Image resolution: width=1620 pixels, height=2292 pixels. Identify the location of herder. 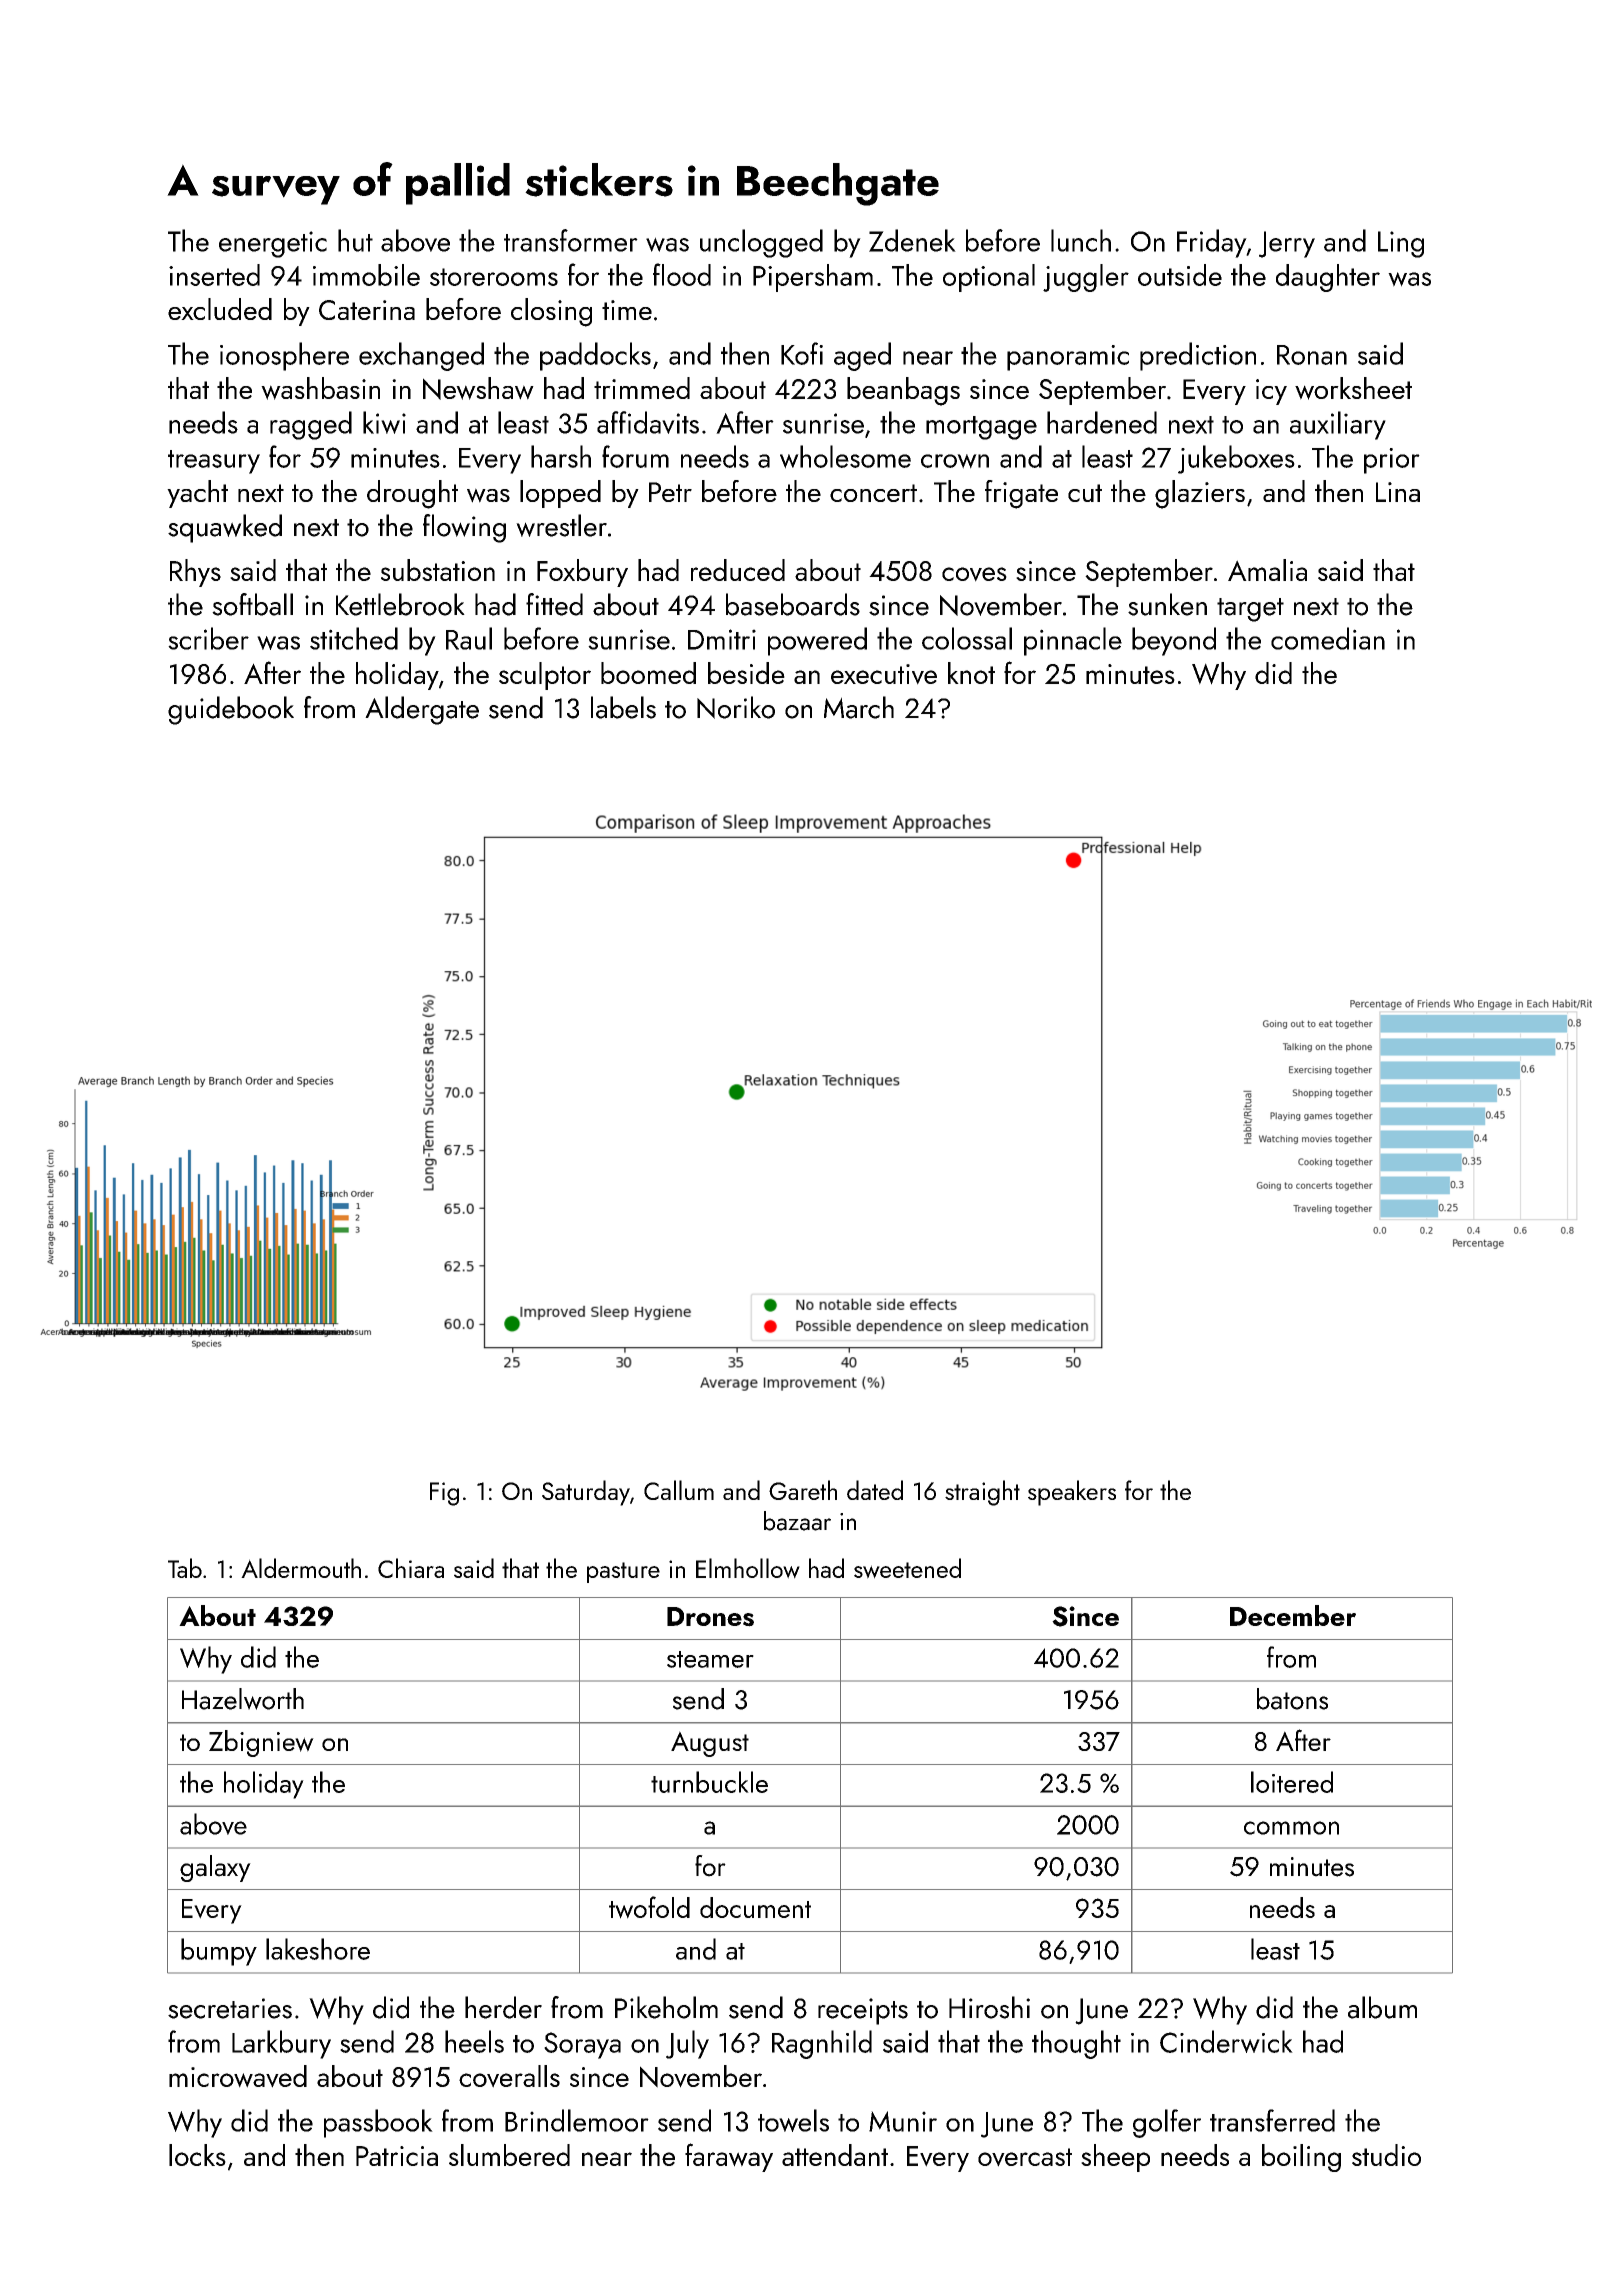
(503, 2007).
